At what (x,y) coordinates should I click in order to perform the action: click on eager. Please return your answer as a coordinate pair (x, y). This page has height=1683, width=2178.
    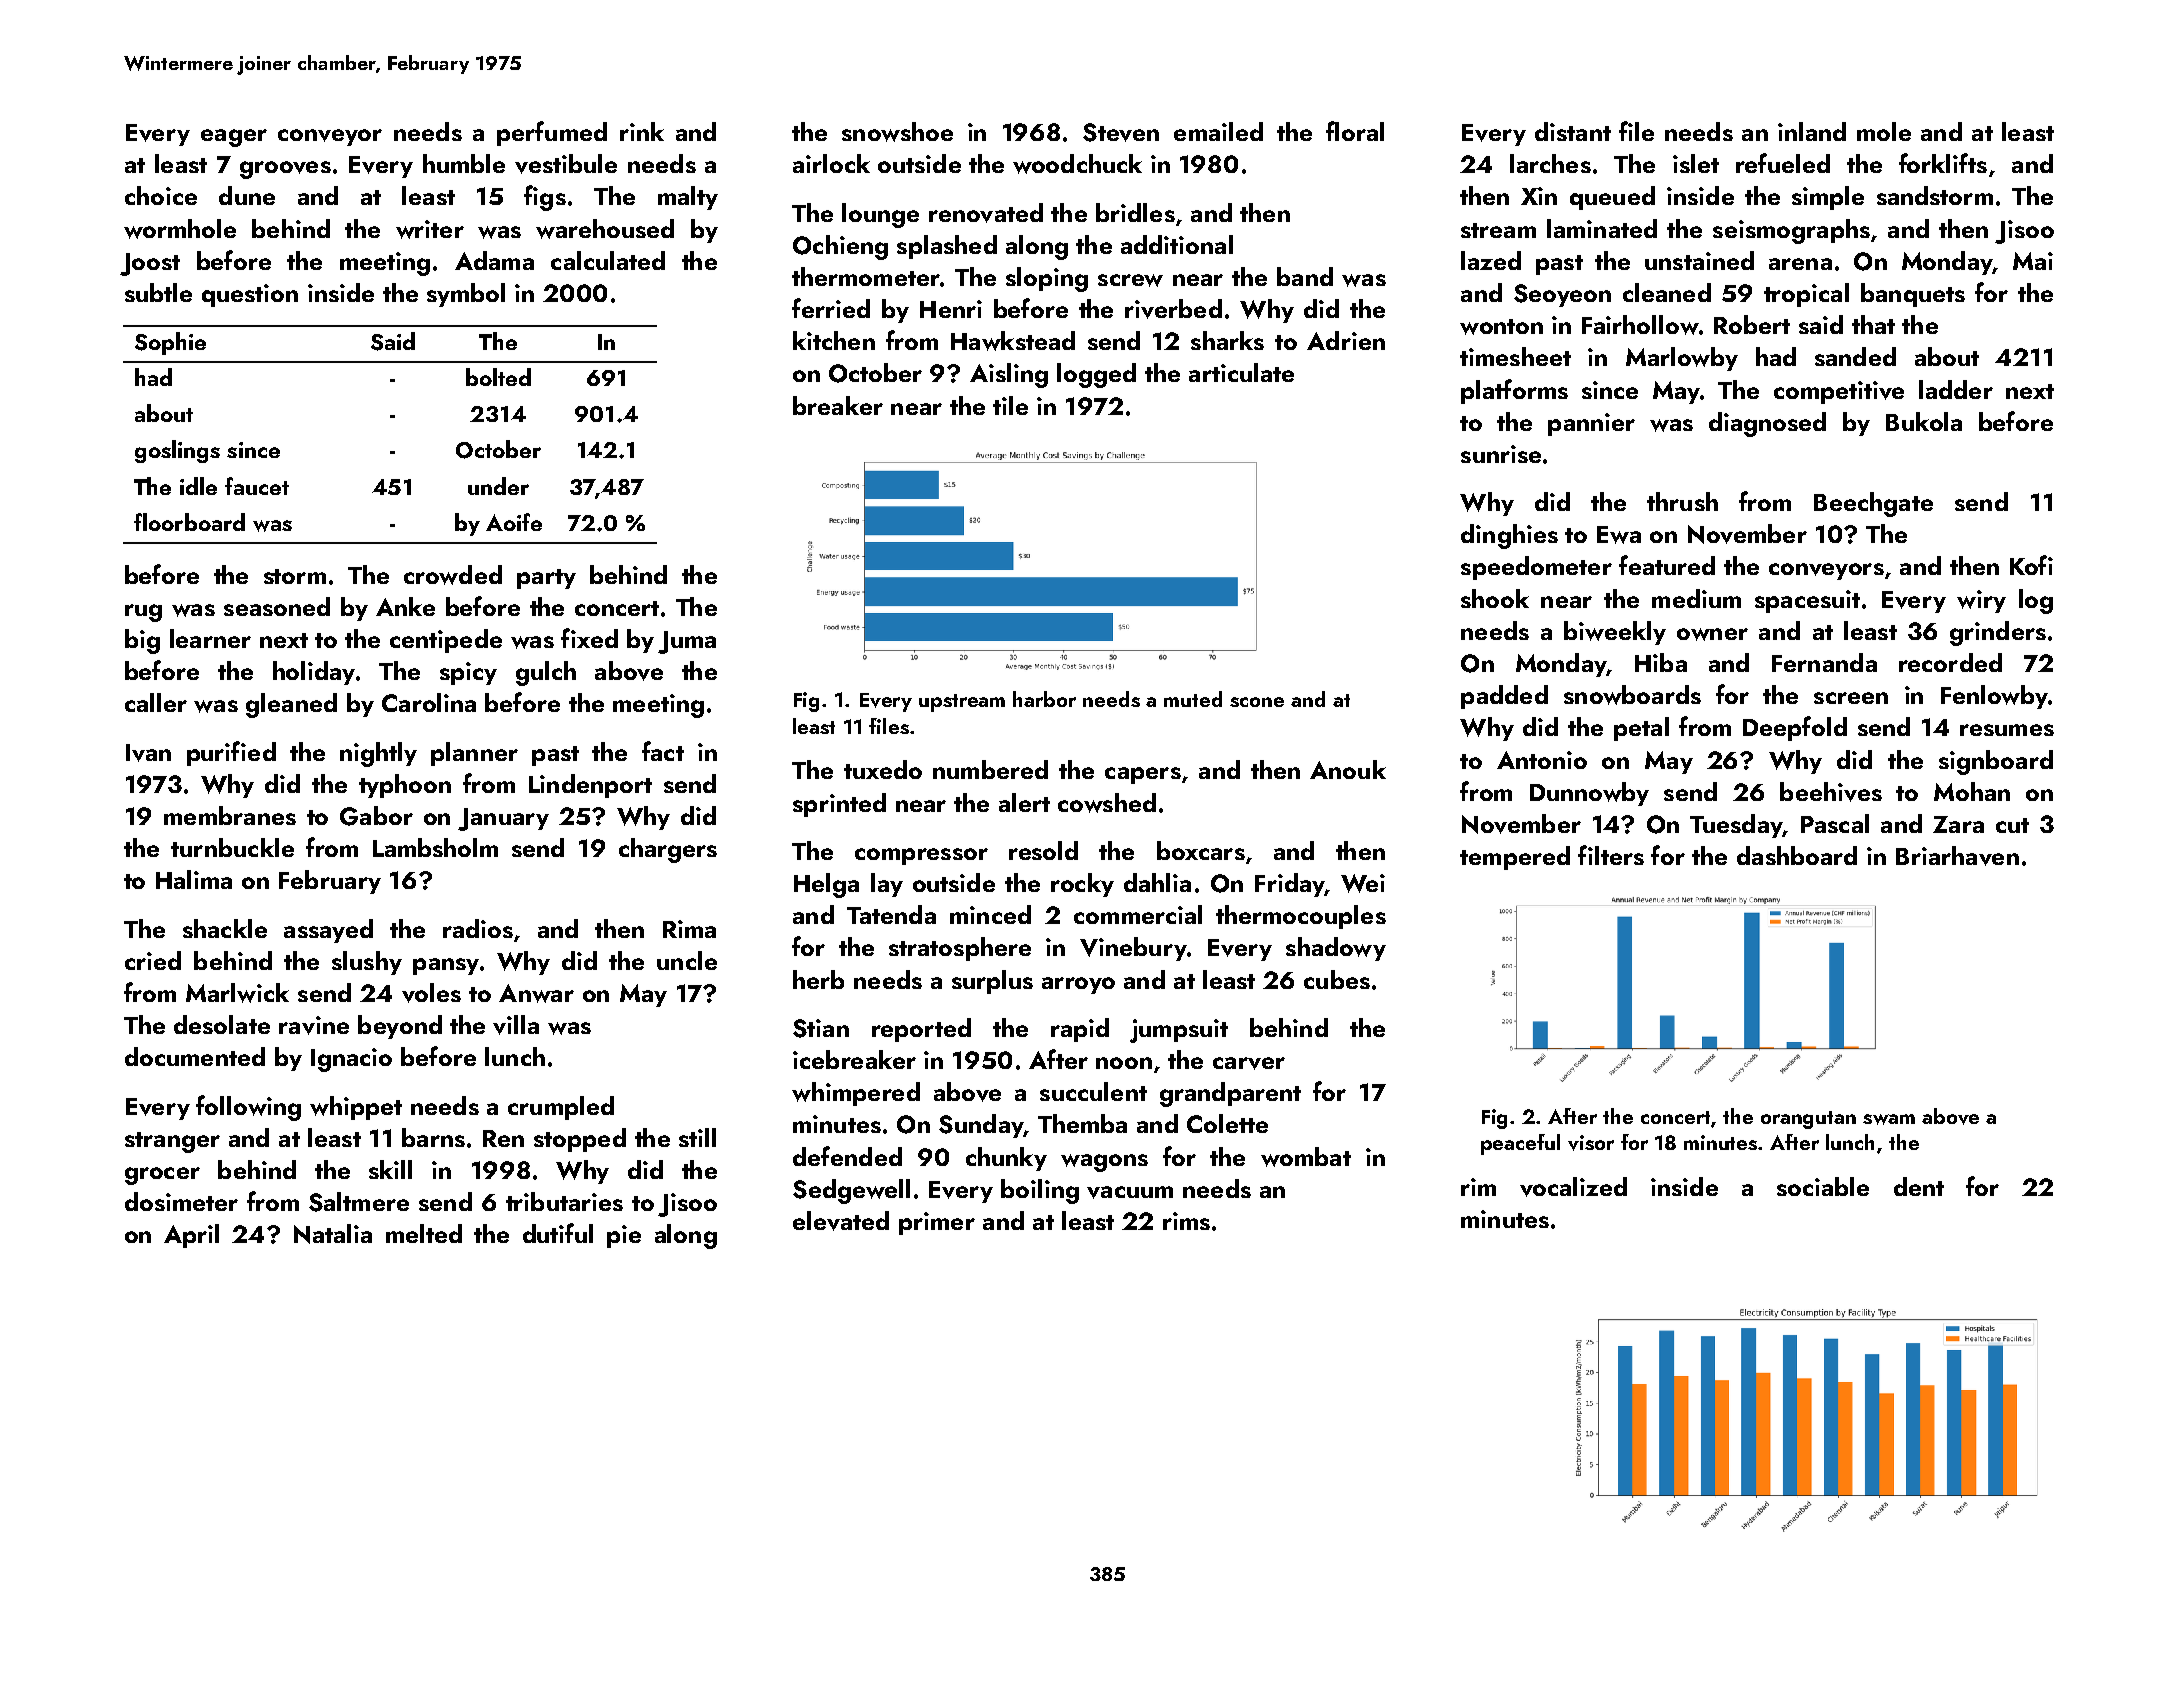
    Looking at the image, I should click on (234, 138).
